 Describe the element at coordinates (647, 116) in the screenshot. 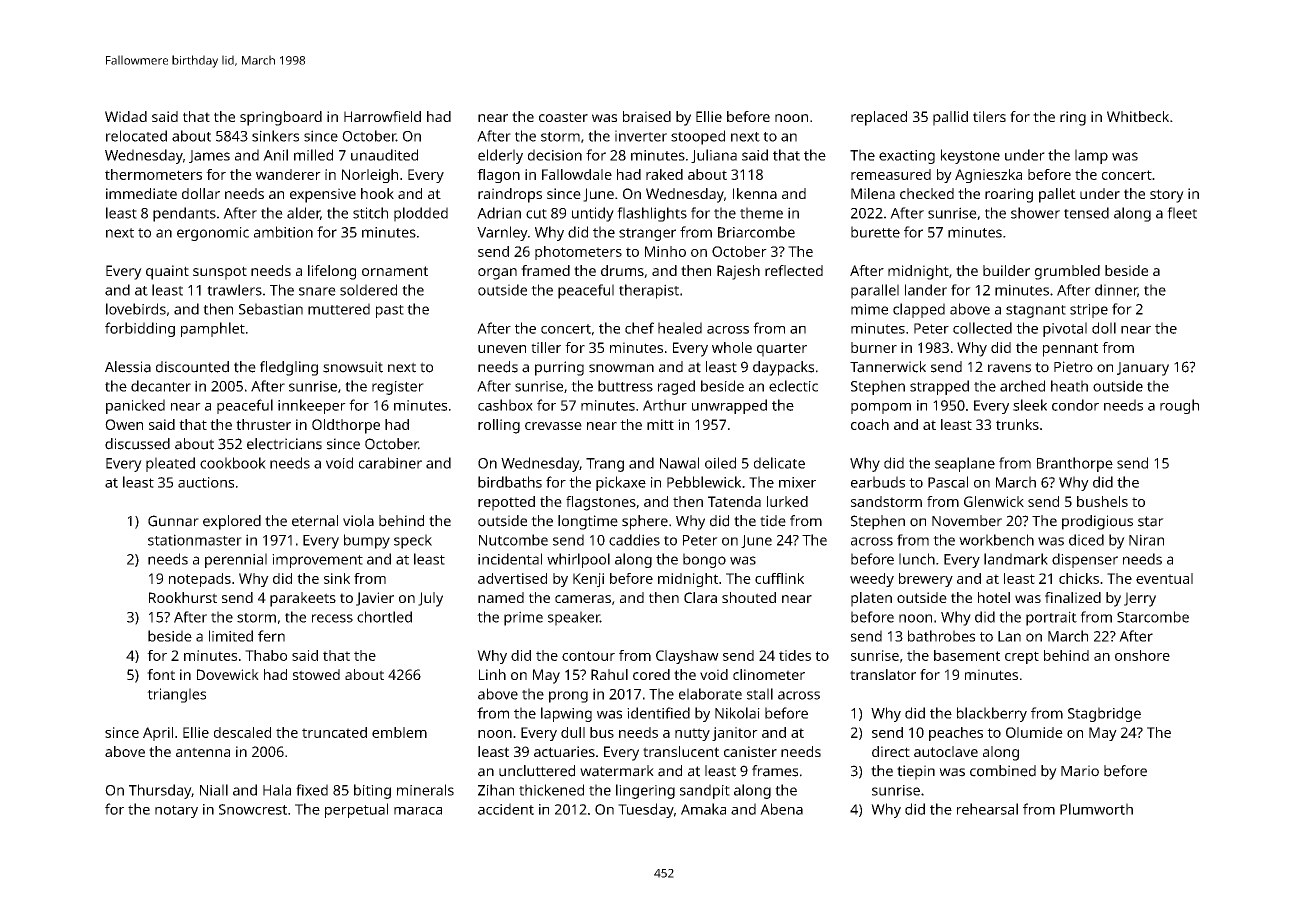

I see `braised` at that location.
